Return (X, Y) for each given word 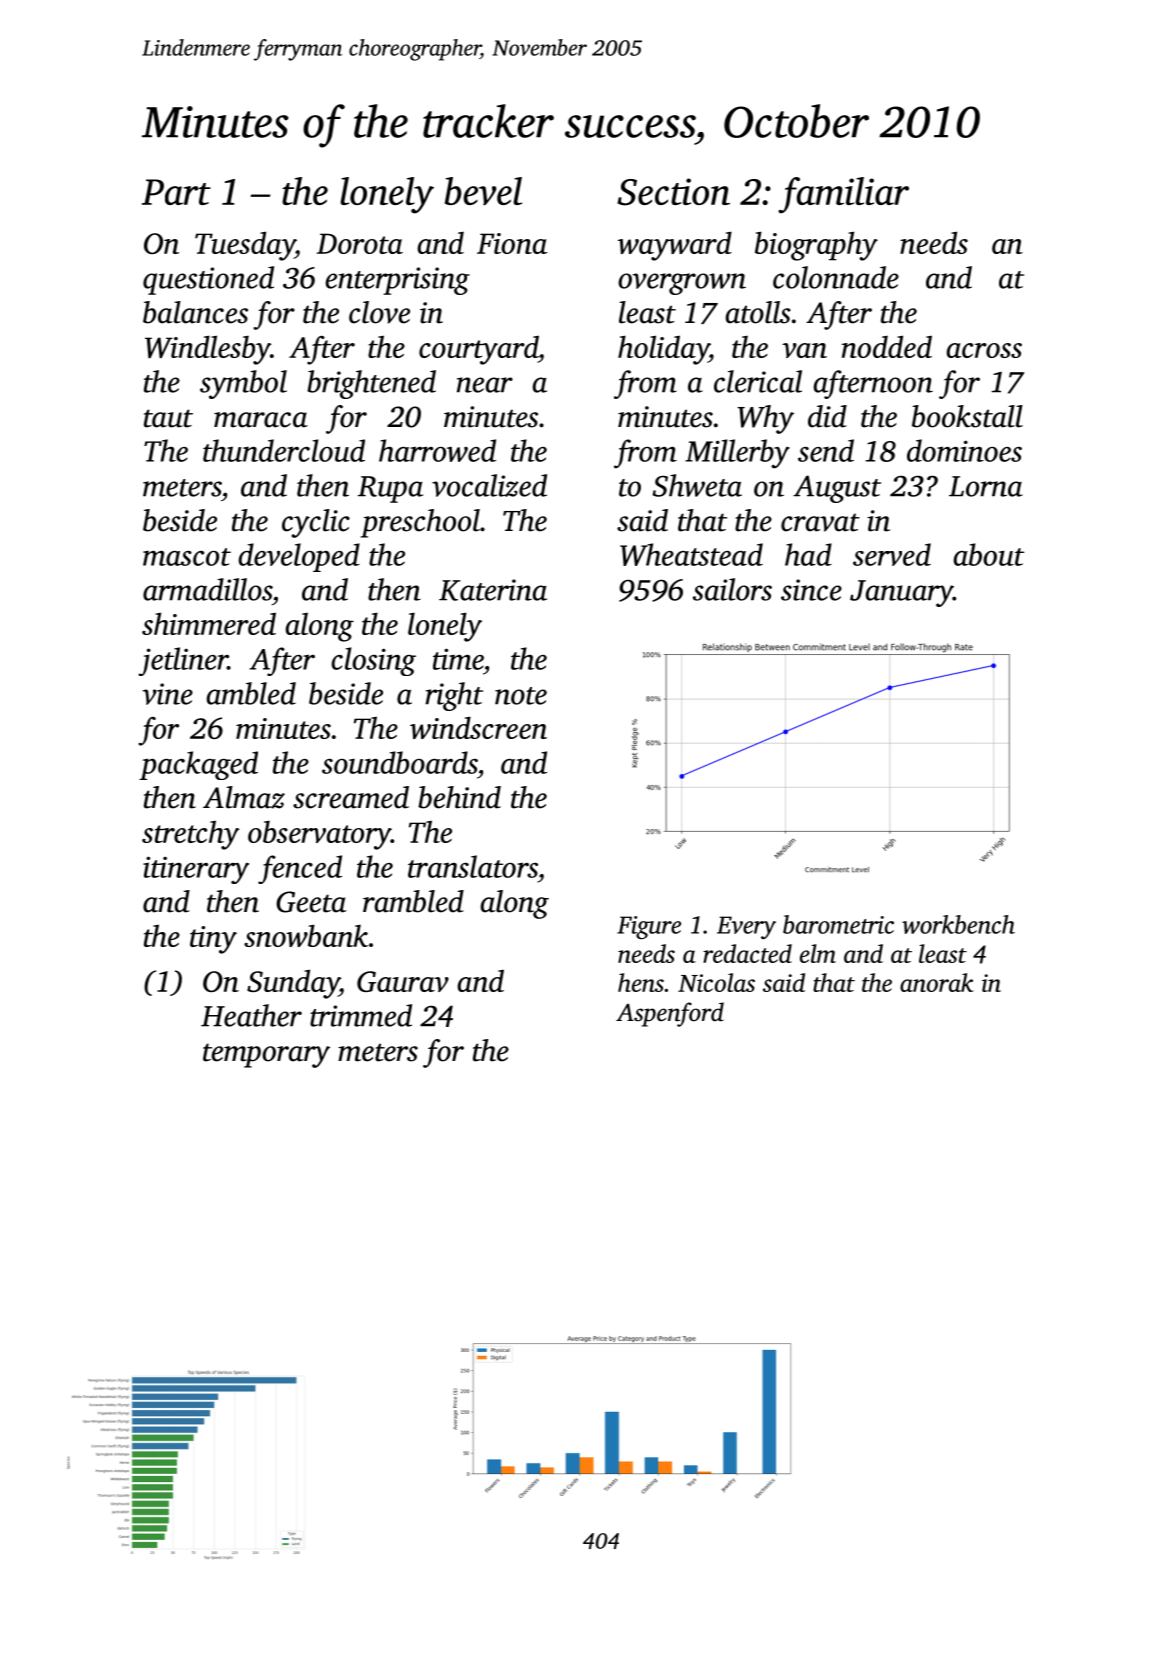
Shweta (697, 485)
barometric (838, 924)
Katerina (493, 590)
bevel (483, 191)
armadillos (207, 589)
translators (473, 866)
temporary (266, 1055)
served (892, 554)
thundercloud (284, 450)
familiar (843, 195)
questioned (208, 280)
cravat (820, 522)
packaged (198, 765)
